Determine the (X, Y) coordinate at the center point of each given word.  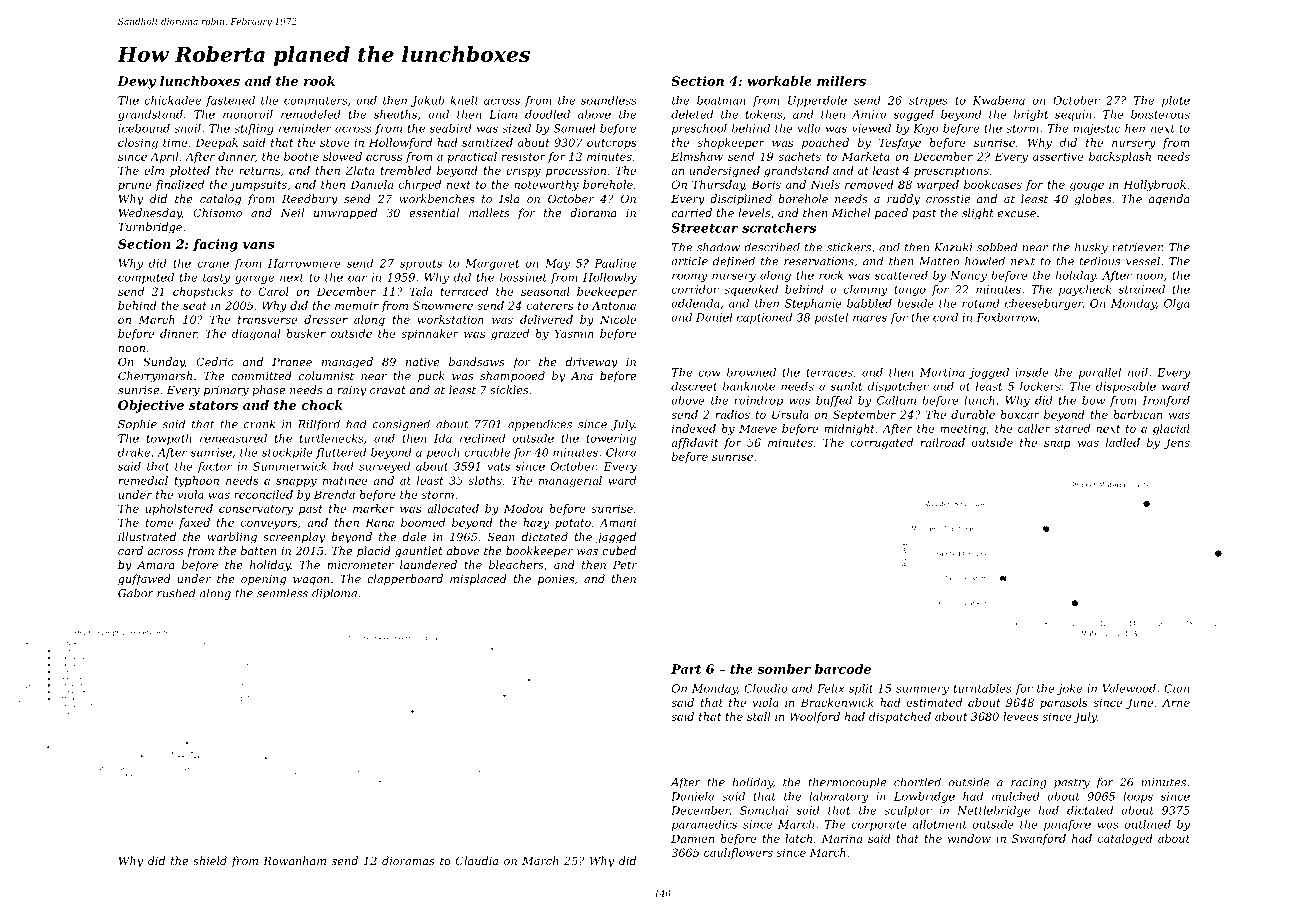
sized (516, 128)
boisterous (1160, 114)
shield (210, 860)
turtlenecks (332, 438)
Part (686, 669)
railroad (942, 442)
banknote (749, 386)
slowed (342, 156)
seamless (282, 593)
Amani (617, 522)
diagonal (256, 334)
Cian (1176, 688)
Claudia (477, 860)
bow (1093, 400)
